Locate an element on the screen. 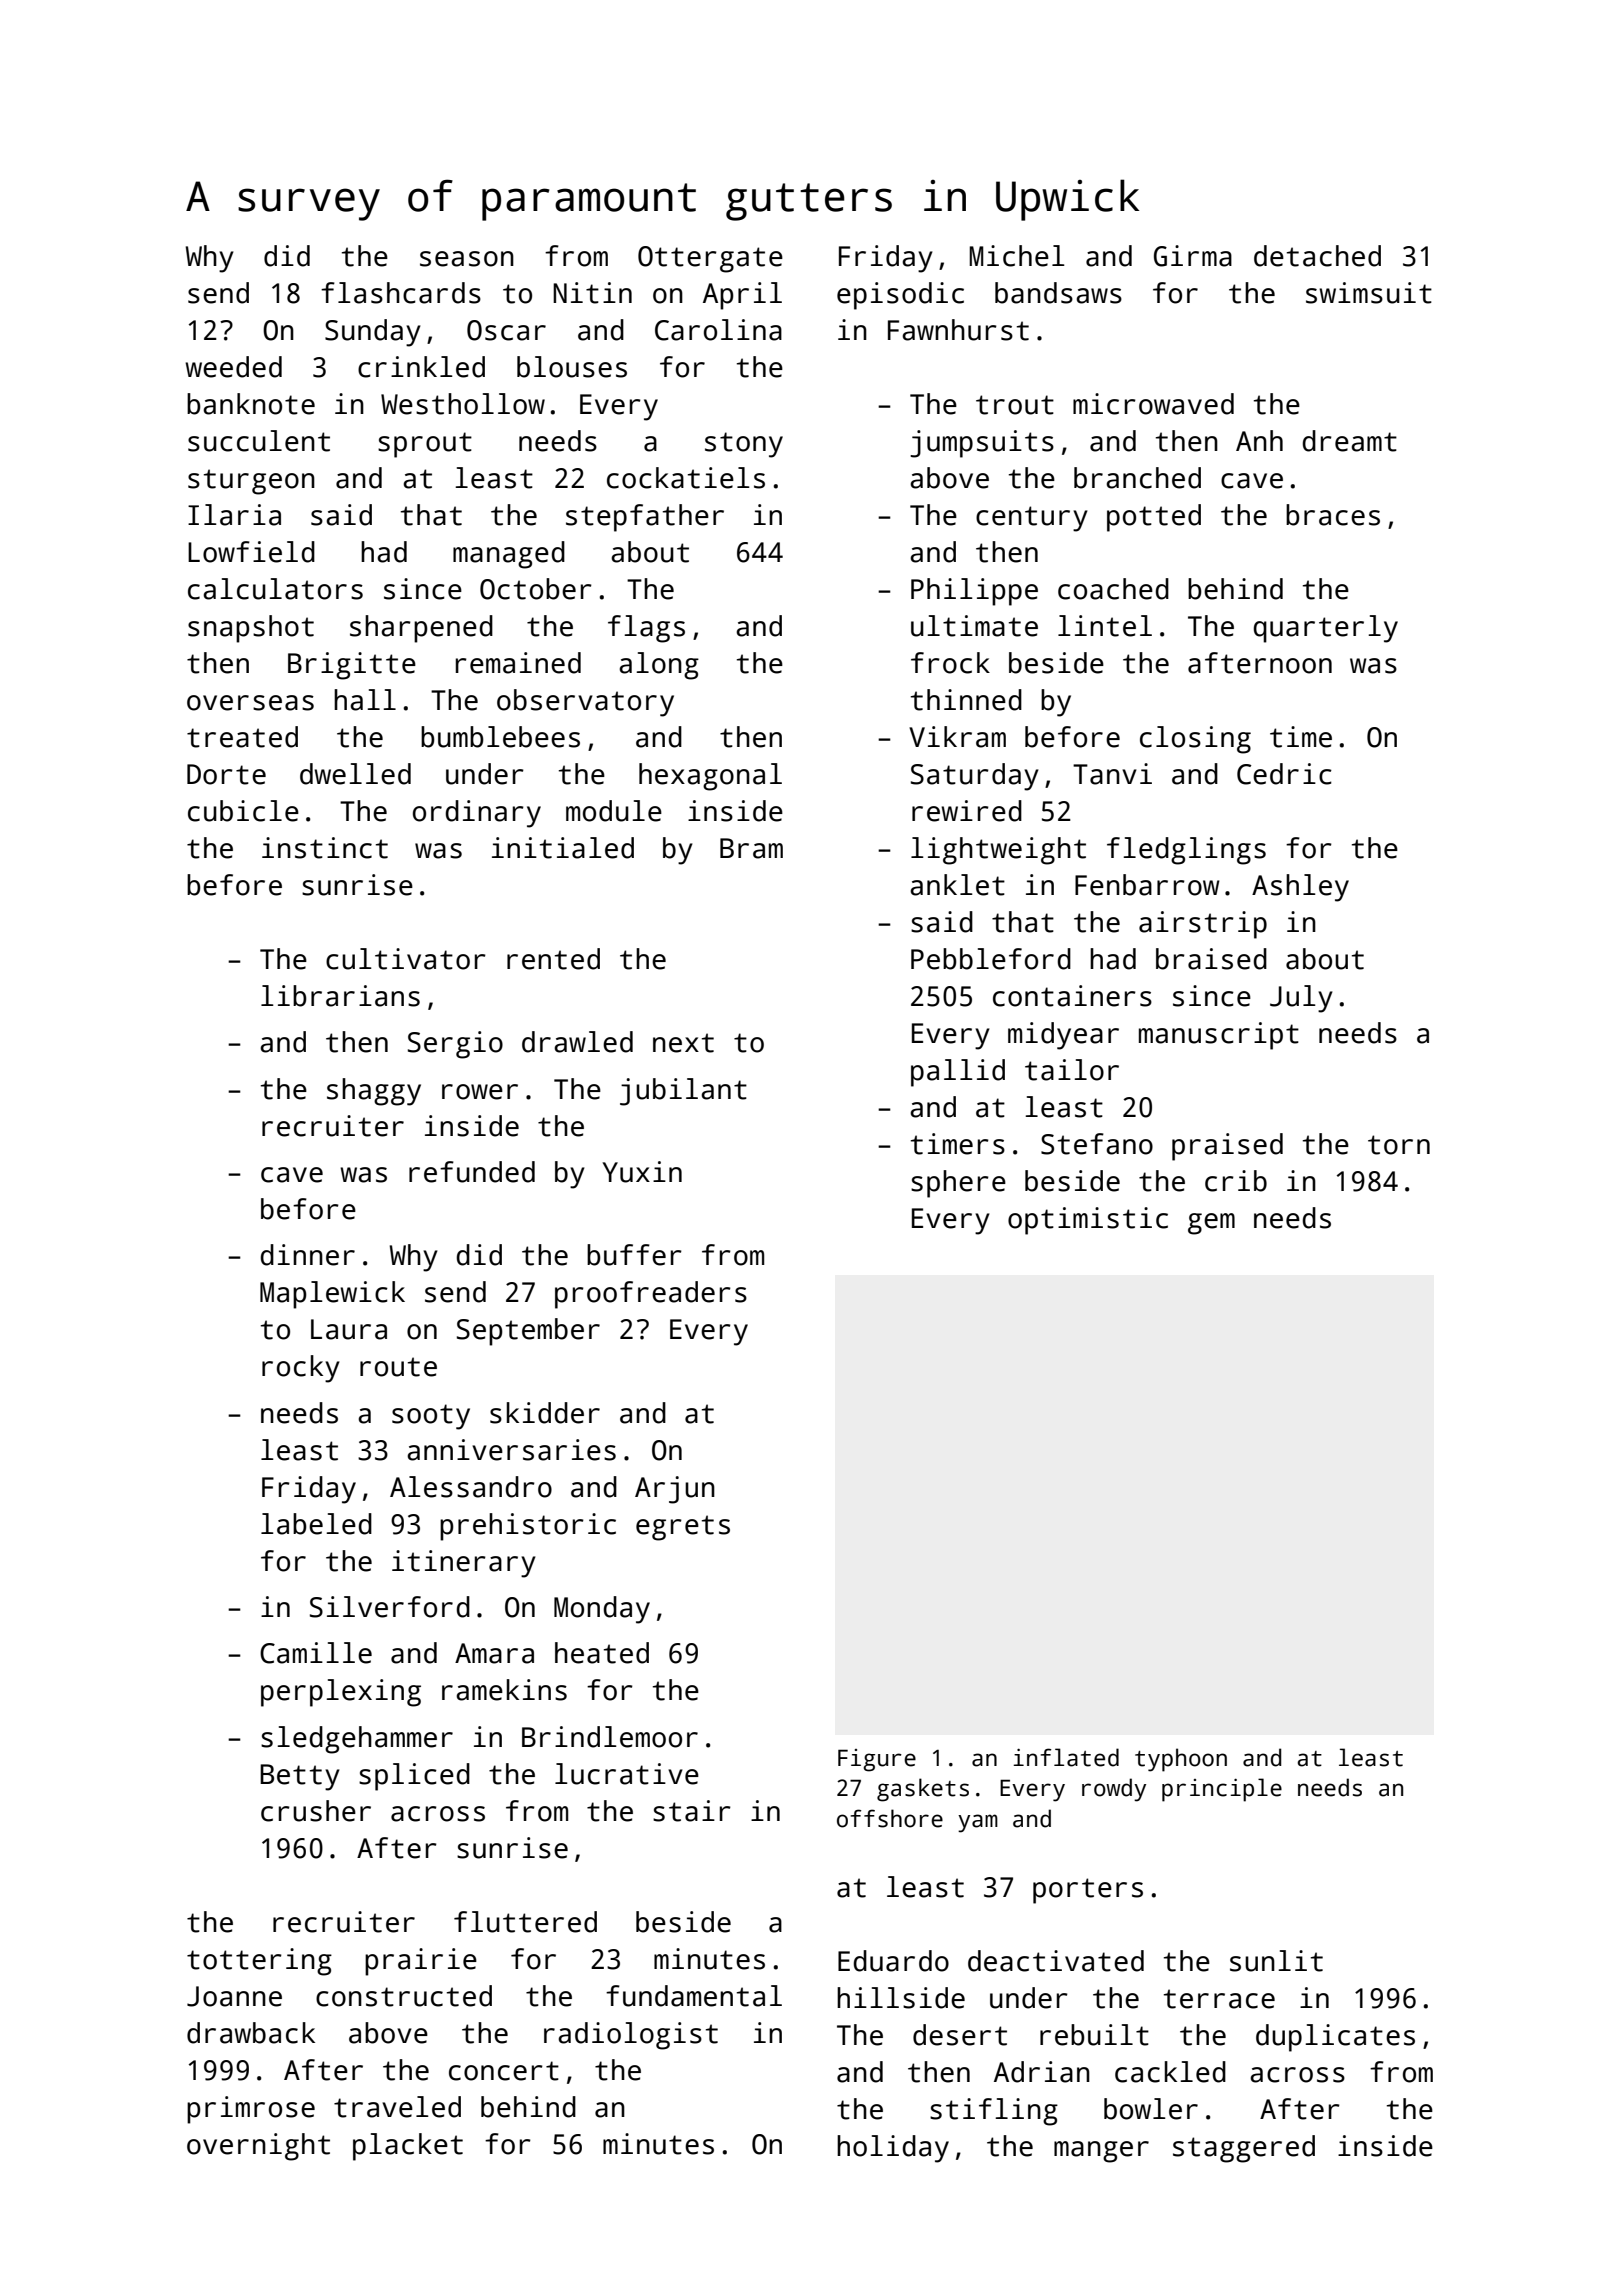 The width and height of the screenshot is (1620, 2292). Cedric is located at coordinates (1284, 774).
